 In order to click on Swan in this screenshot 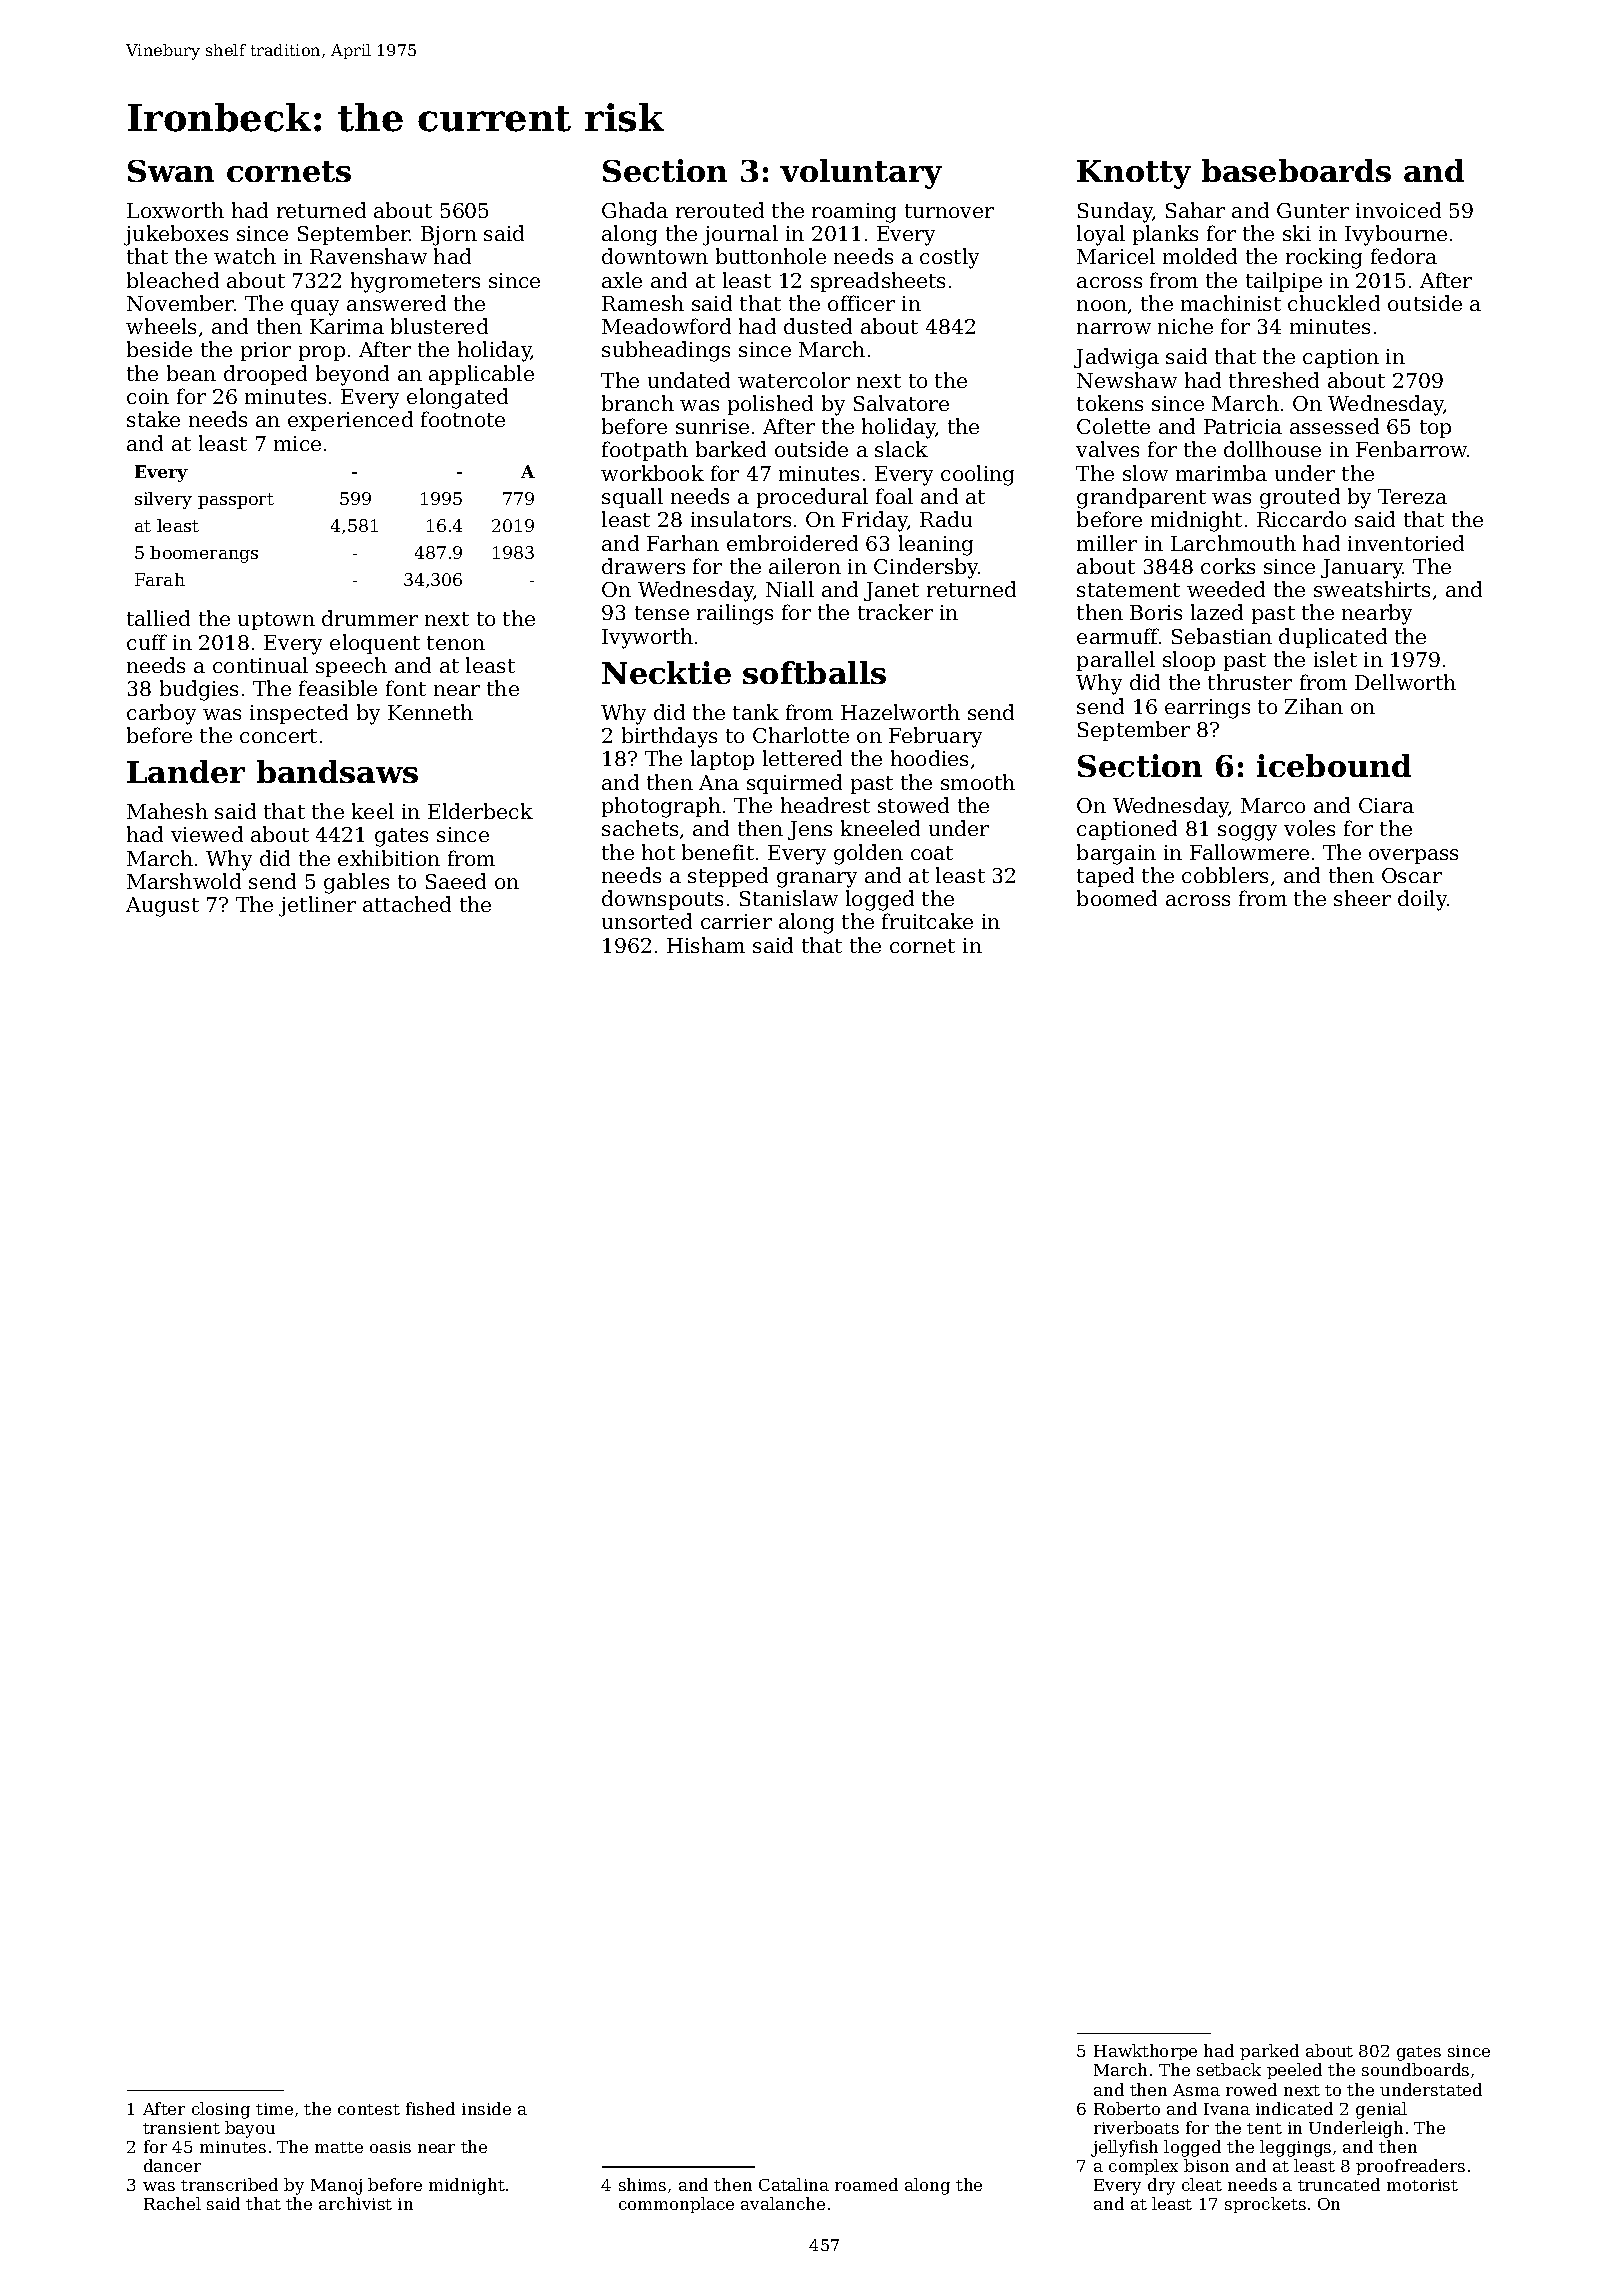, I will do `click(171, 171)`.
